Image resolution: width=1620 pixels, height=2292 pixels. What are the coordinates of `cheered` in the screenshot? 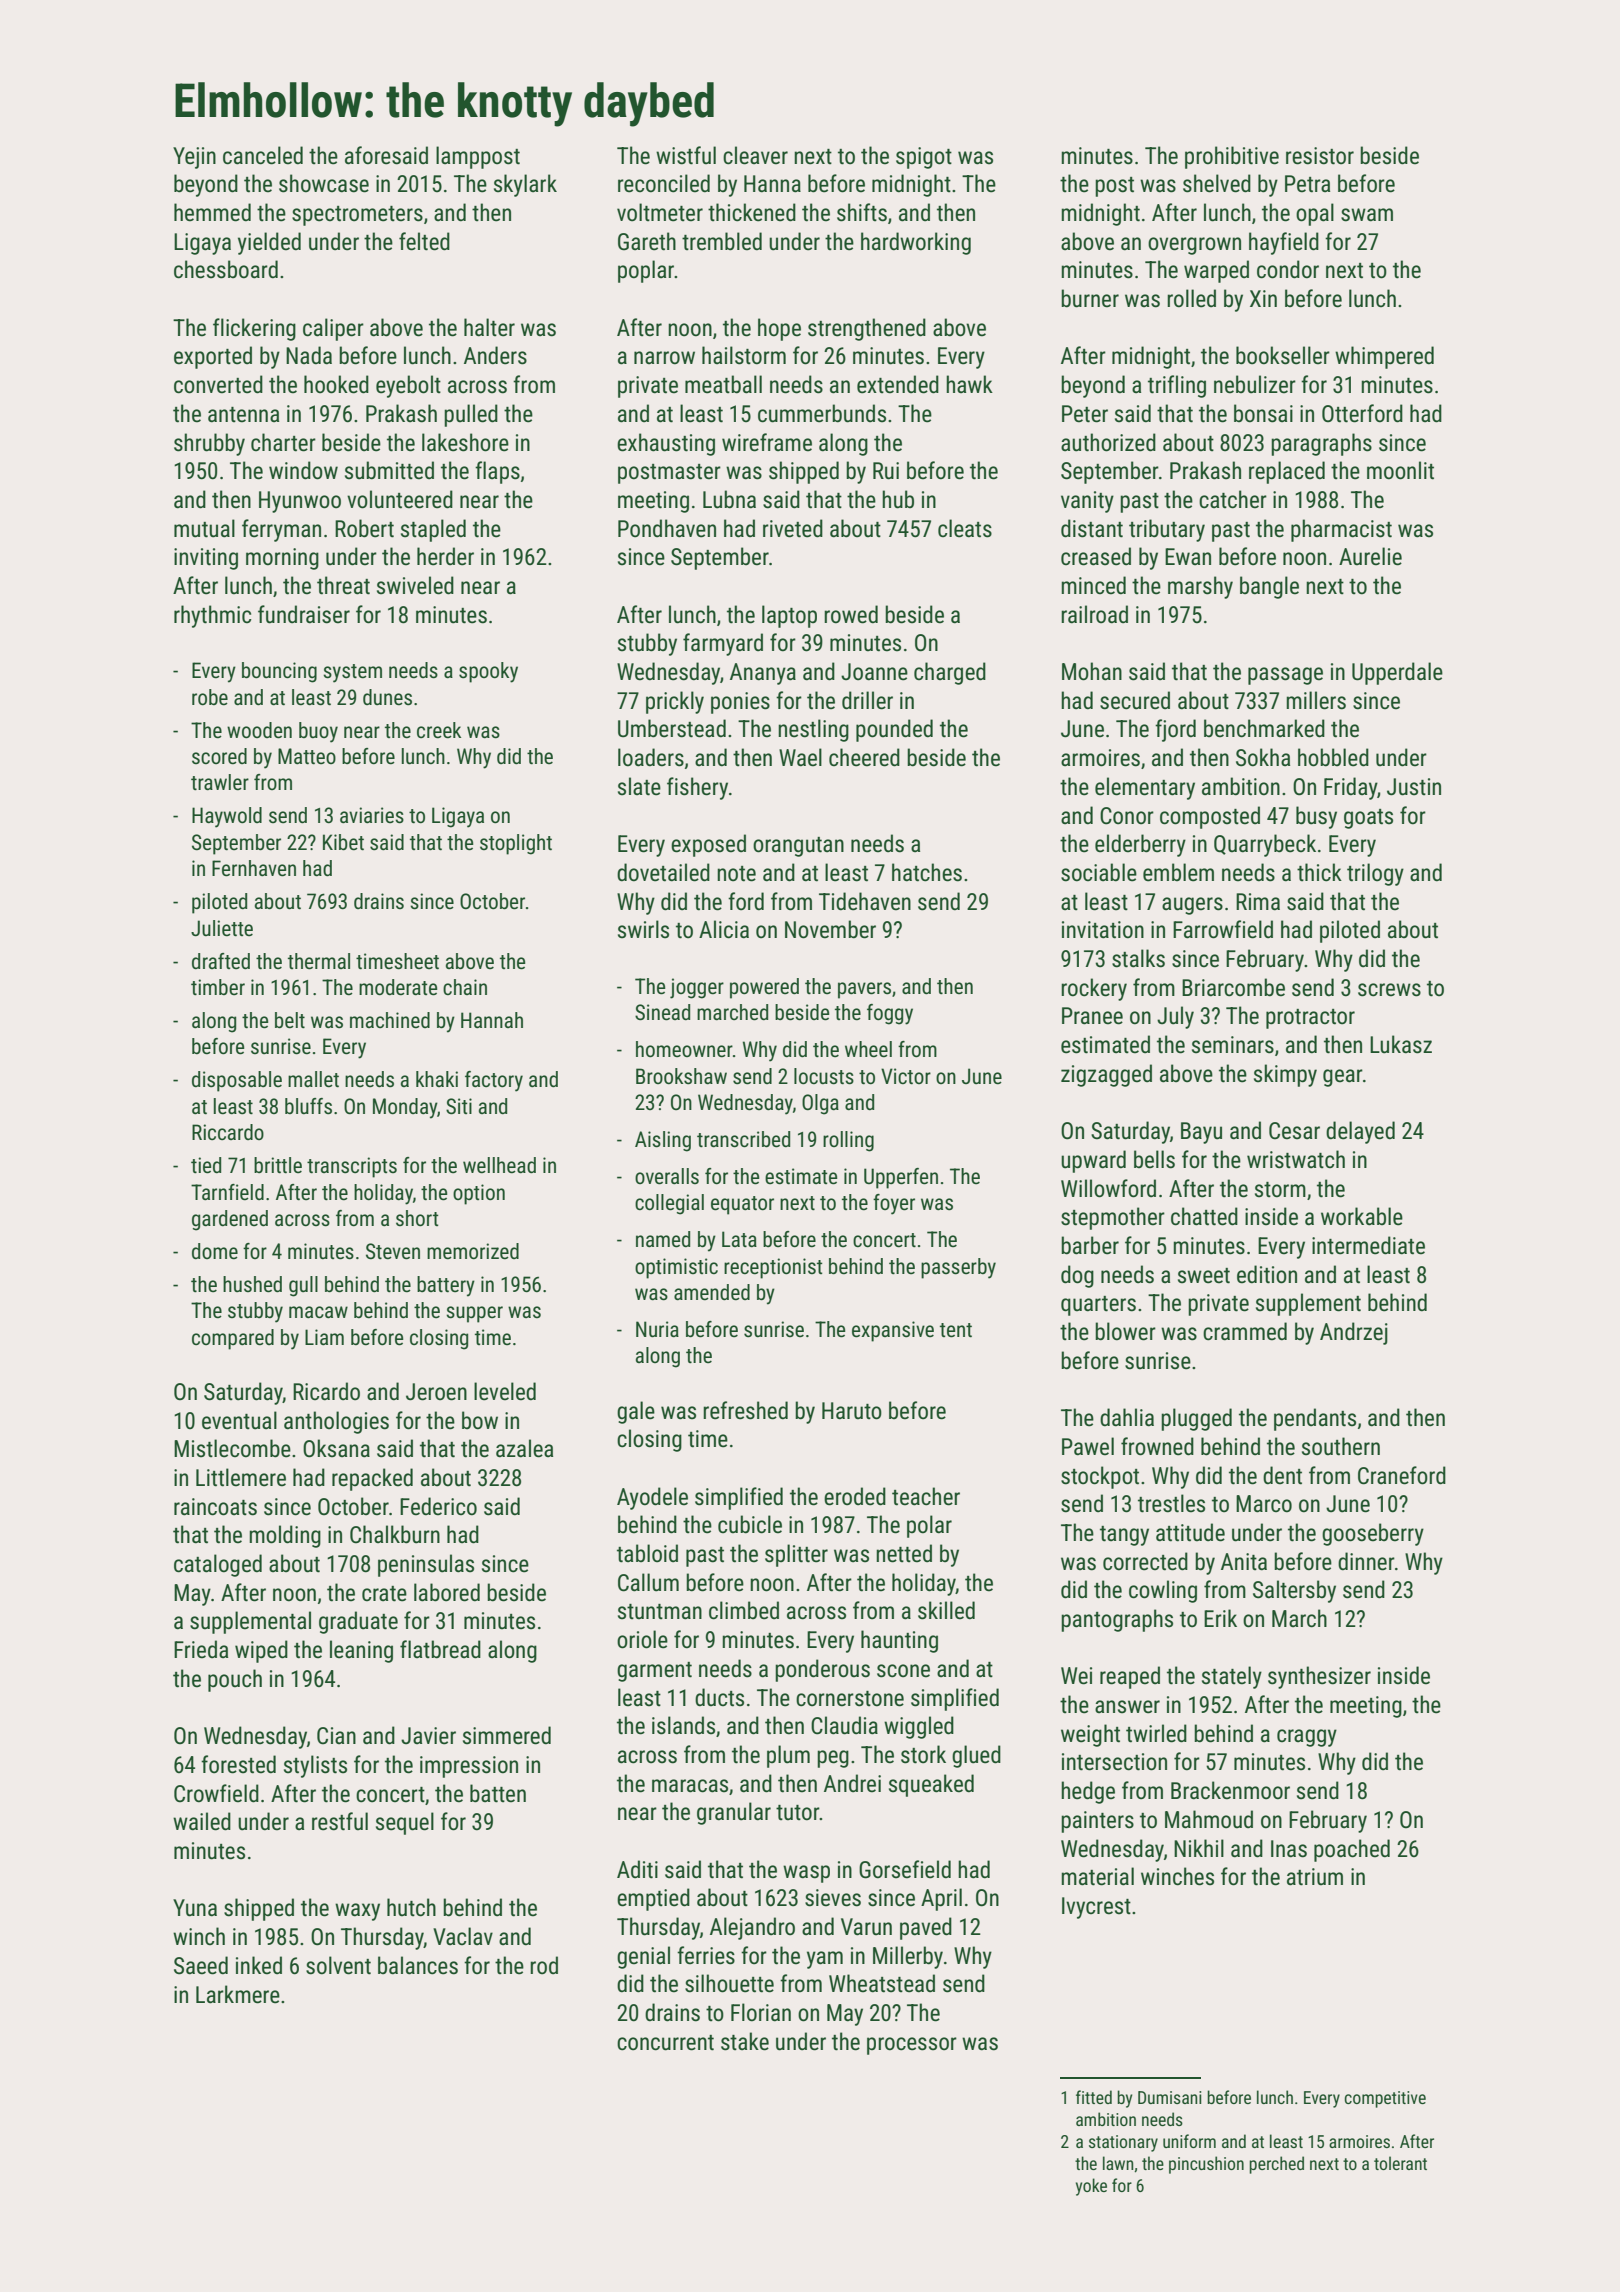 It's located at (864, 757).
